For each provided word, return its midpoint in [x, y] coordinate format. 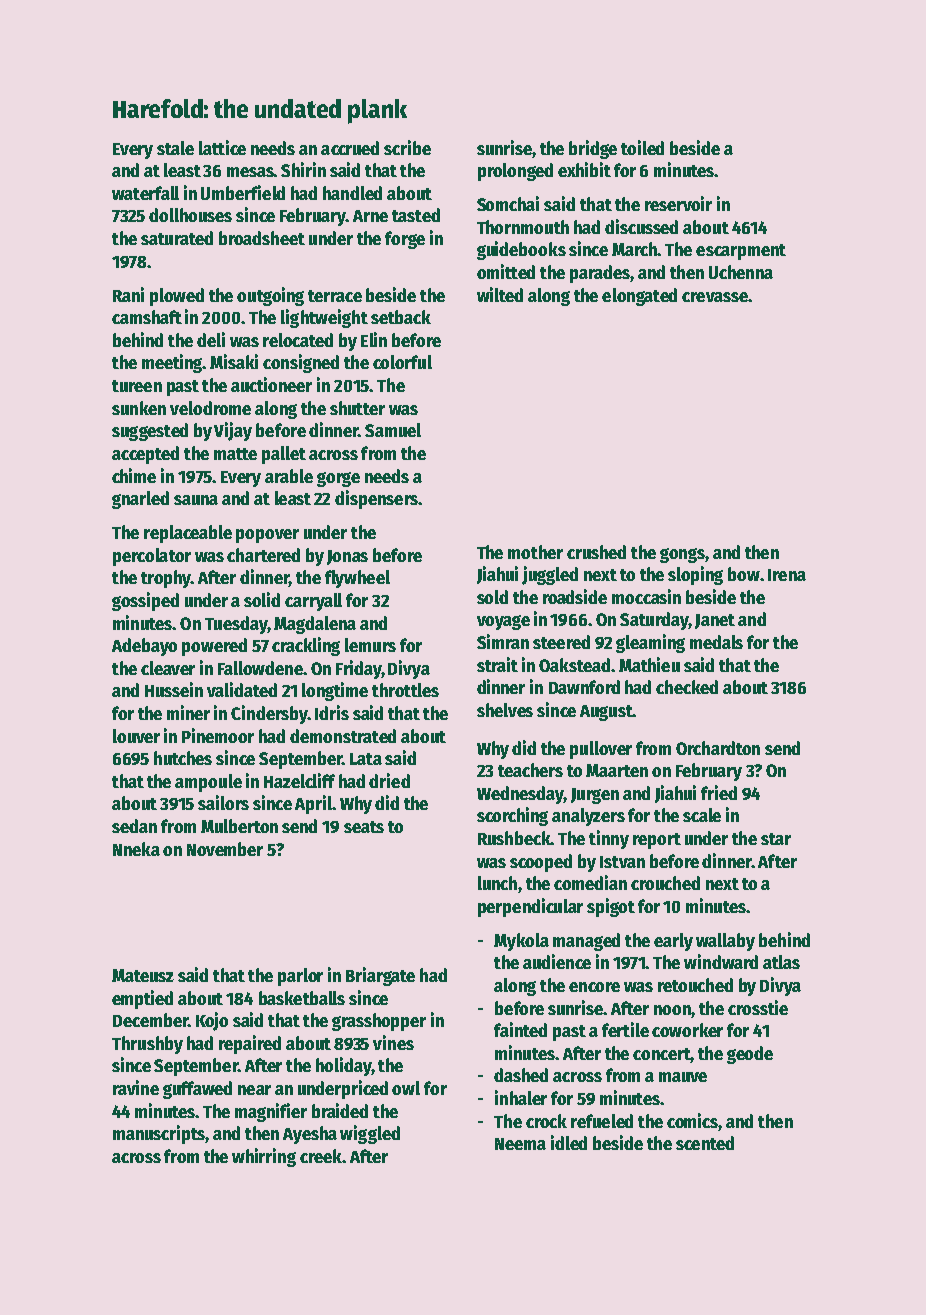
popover [267, 536]
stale [175, 148]
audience [557, 961]
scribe [407, 147]
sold [492, 597]
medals [716, 642]
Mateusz [143, 975]
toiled [642, 147]
